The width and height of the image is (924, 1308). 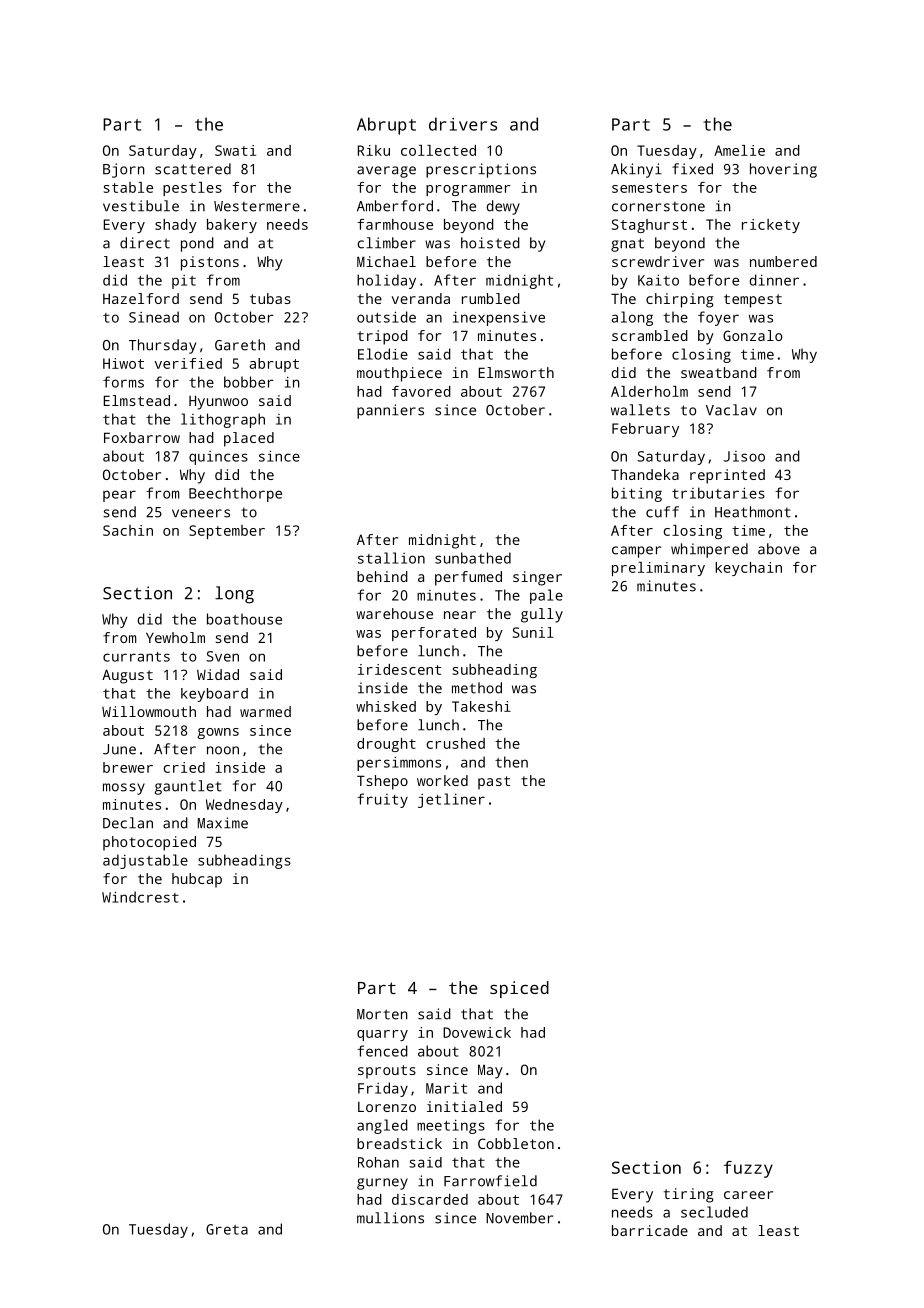 I want to click on drivers, so click(x=463, y=124).
